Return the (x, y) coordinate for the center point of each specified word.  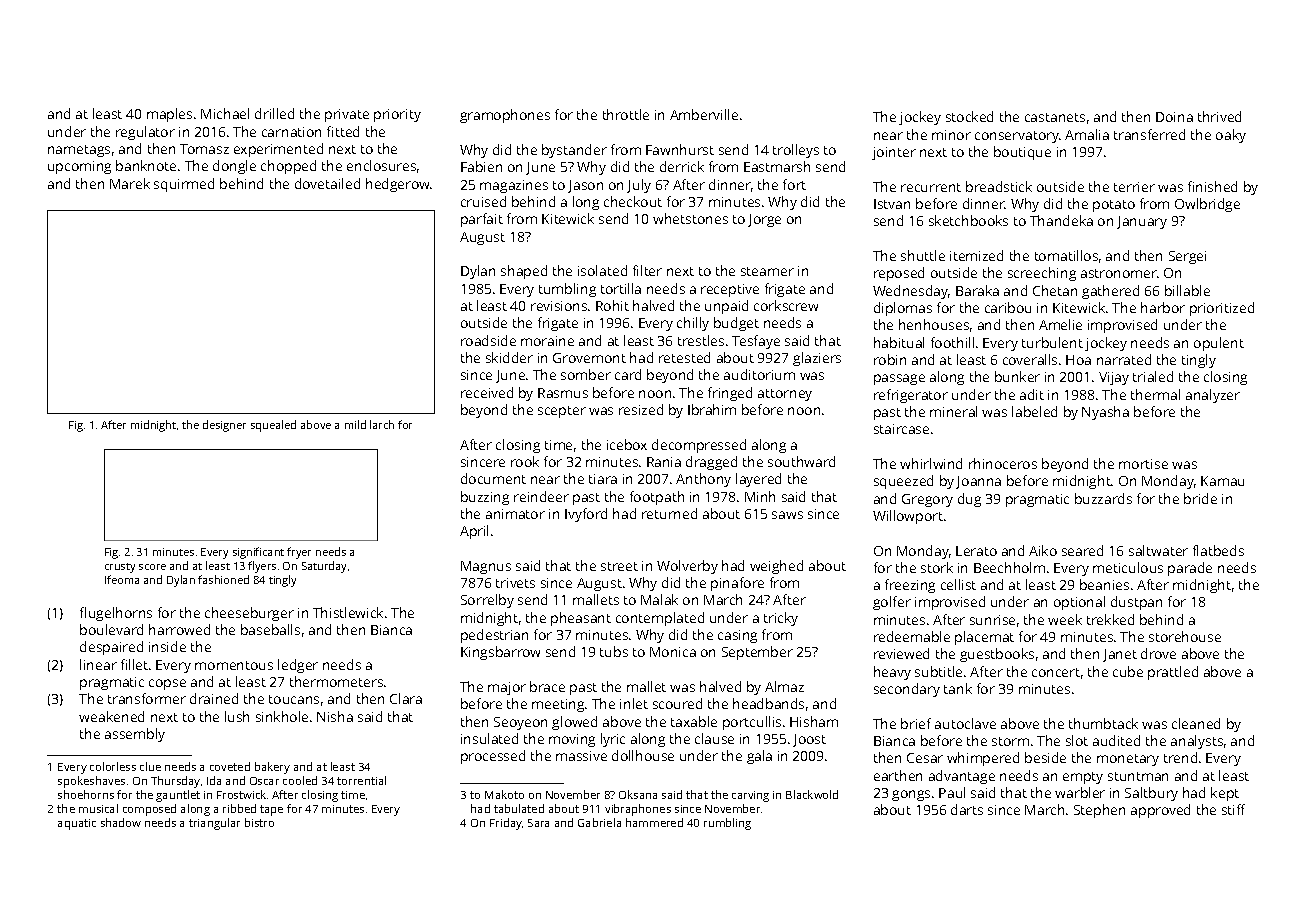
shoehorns (86, 794)
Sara (538, 823)
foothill (952, 342)
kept (1225, 794)
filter (647, 270)
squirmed (184, 185)
